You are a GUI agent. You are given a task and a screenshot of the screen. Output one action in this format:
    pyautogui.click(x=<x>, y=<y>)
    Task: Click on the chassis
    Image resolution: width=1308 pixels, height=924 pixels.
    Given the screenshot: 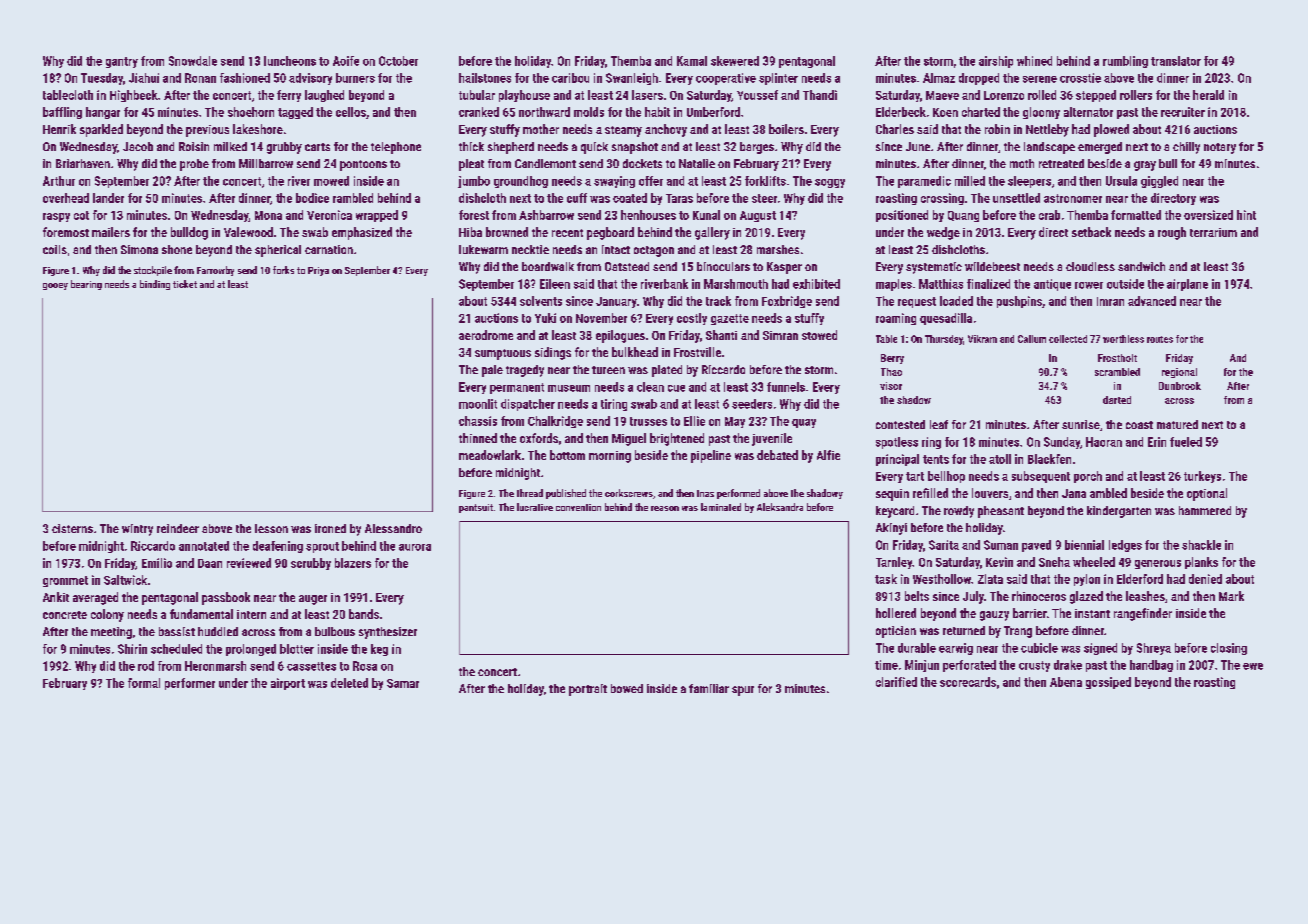 What is the action you would take?
    pyautogui.click(x=478, y=421)
